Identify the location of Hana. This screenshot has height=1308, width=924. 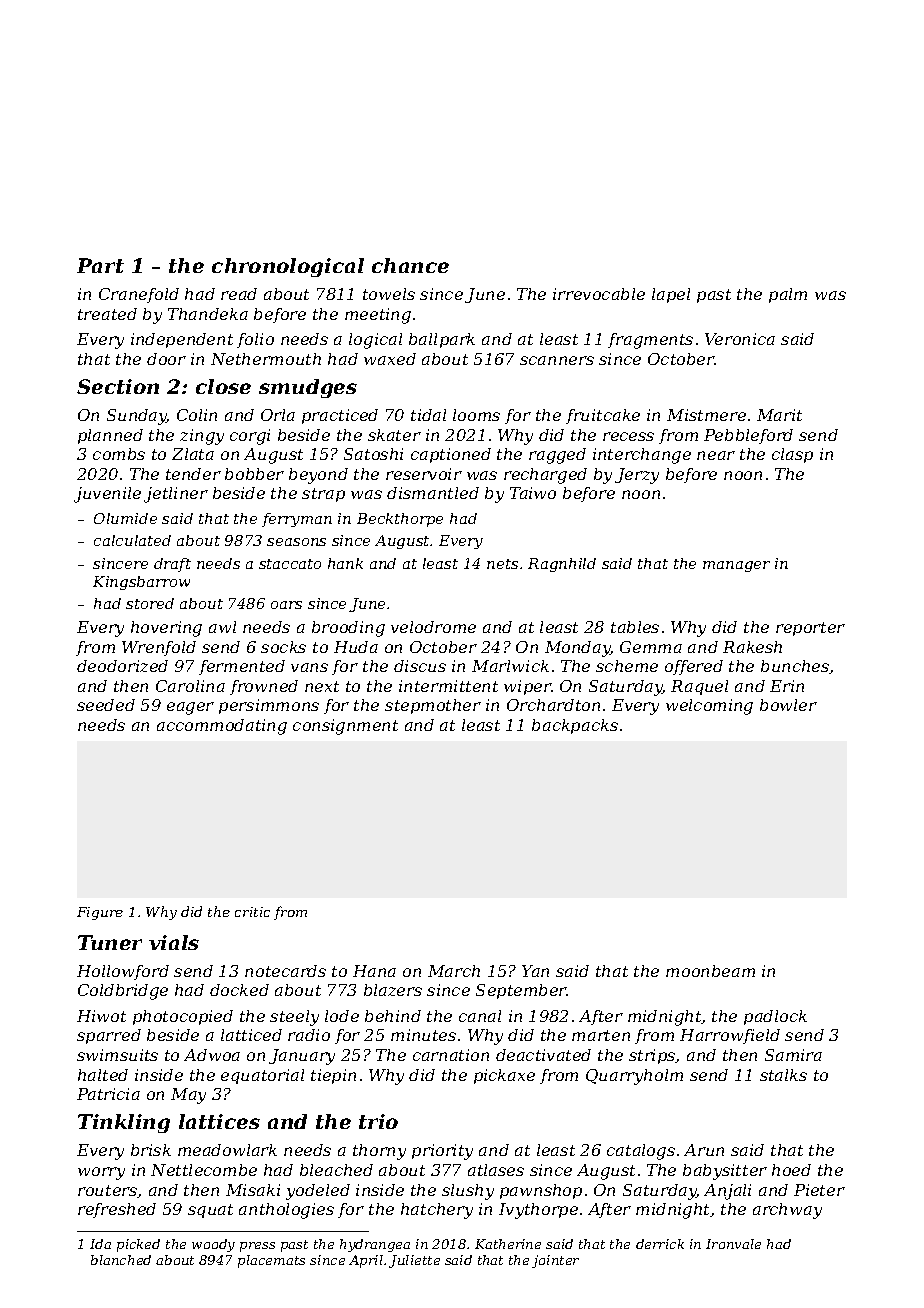
(374, 971).
